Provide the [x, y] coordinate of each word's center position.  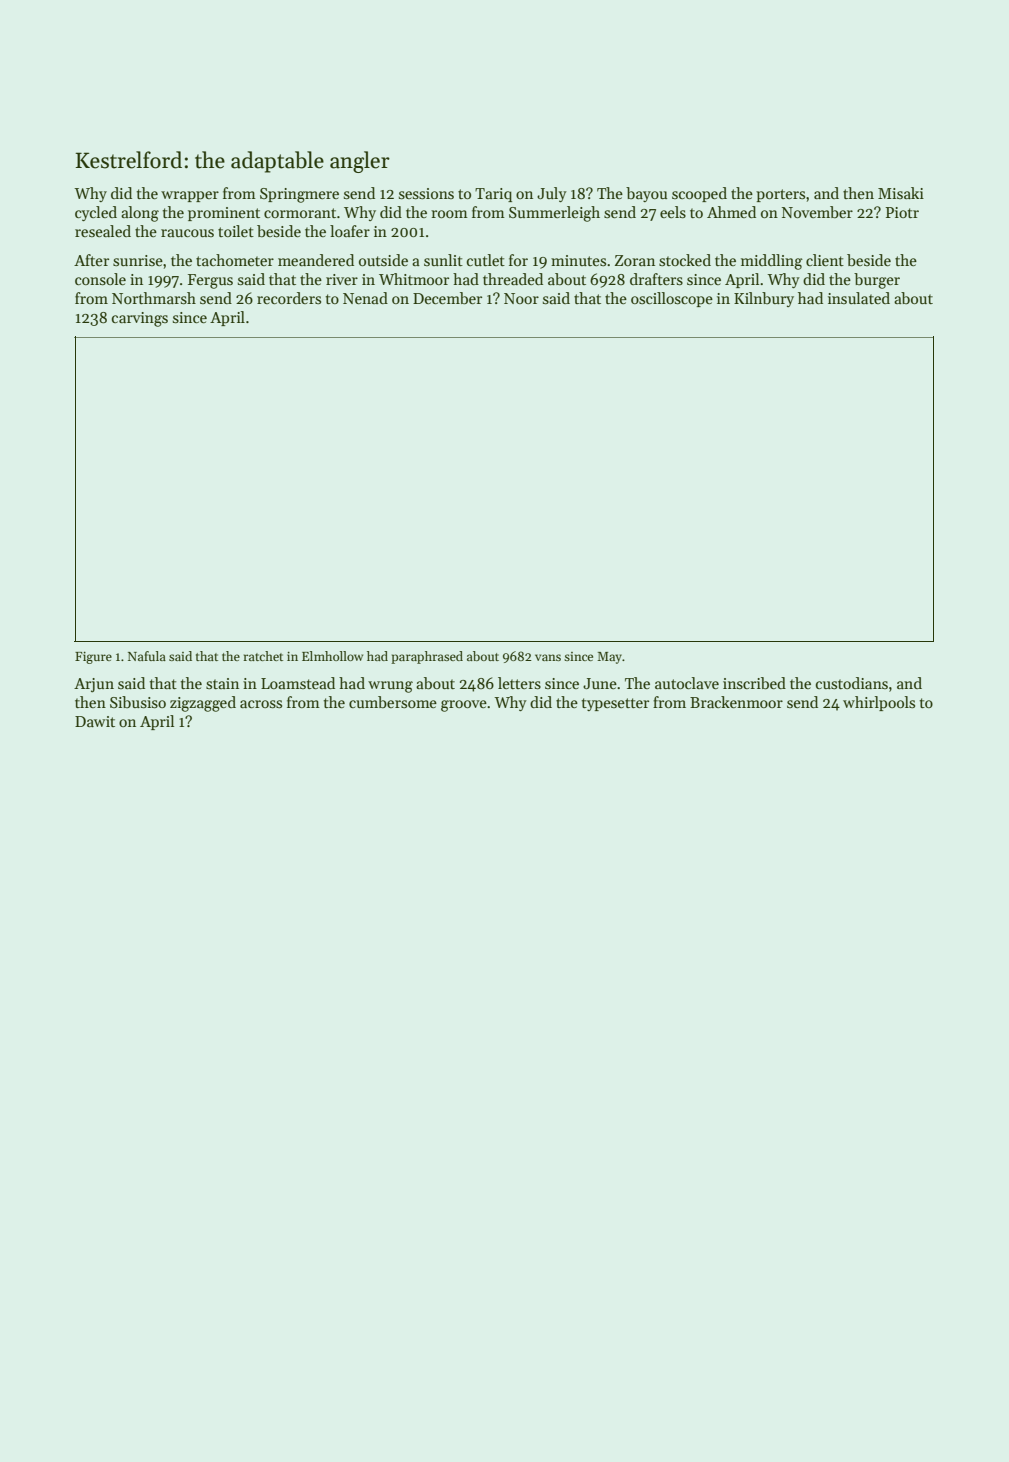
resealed [103, 231]
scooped [699, 194]
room [449, 214]
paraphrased [427, 657]
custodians [852, 683]
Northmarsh [154, 298]
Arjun [94, 685]
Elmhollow [332, 656]
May [610, 658]
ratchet [263, 656]
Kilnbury [764, 299]
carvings [140, 319]
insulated [859, 298]
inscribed [754, 683]
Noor [521, 298]
